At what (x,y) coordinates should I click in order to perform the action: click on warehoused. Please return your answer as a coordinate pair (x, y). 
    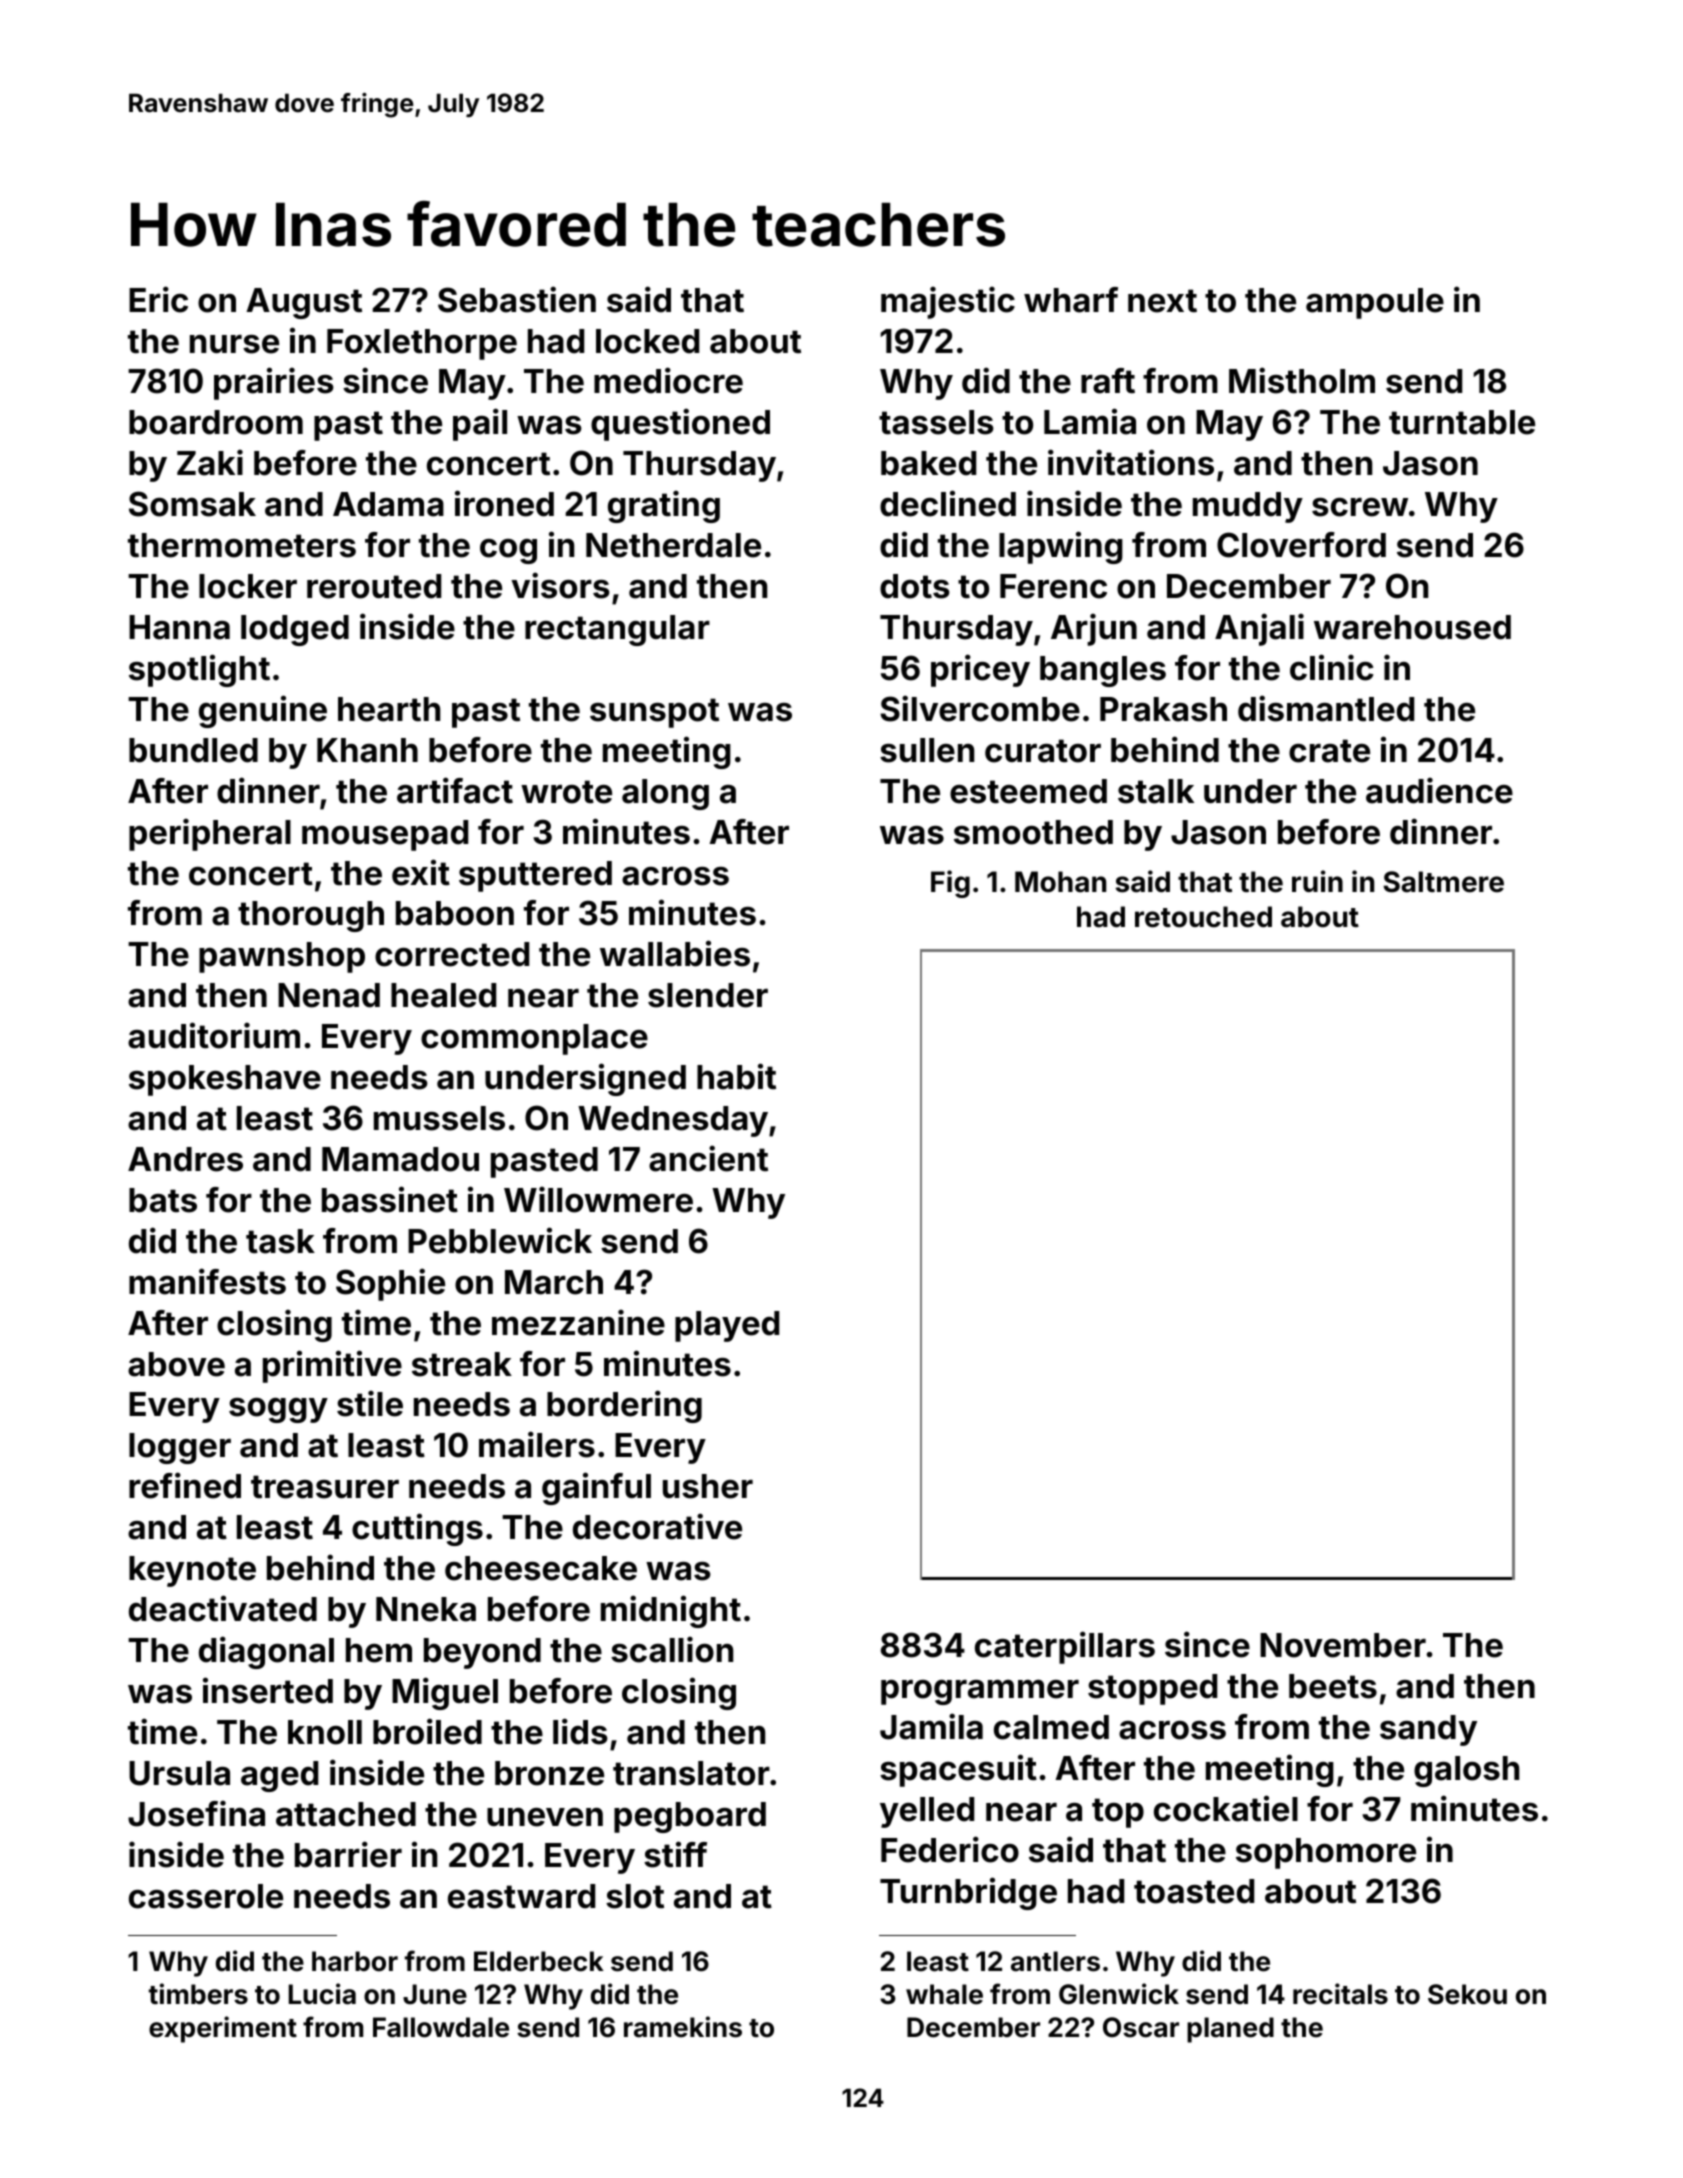
    Looking at the image, I should click on (1412, 627).
